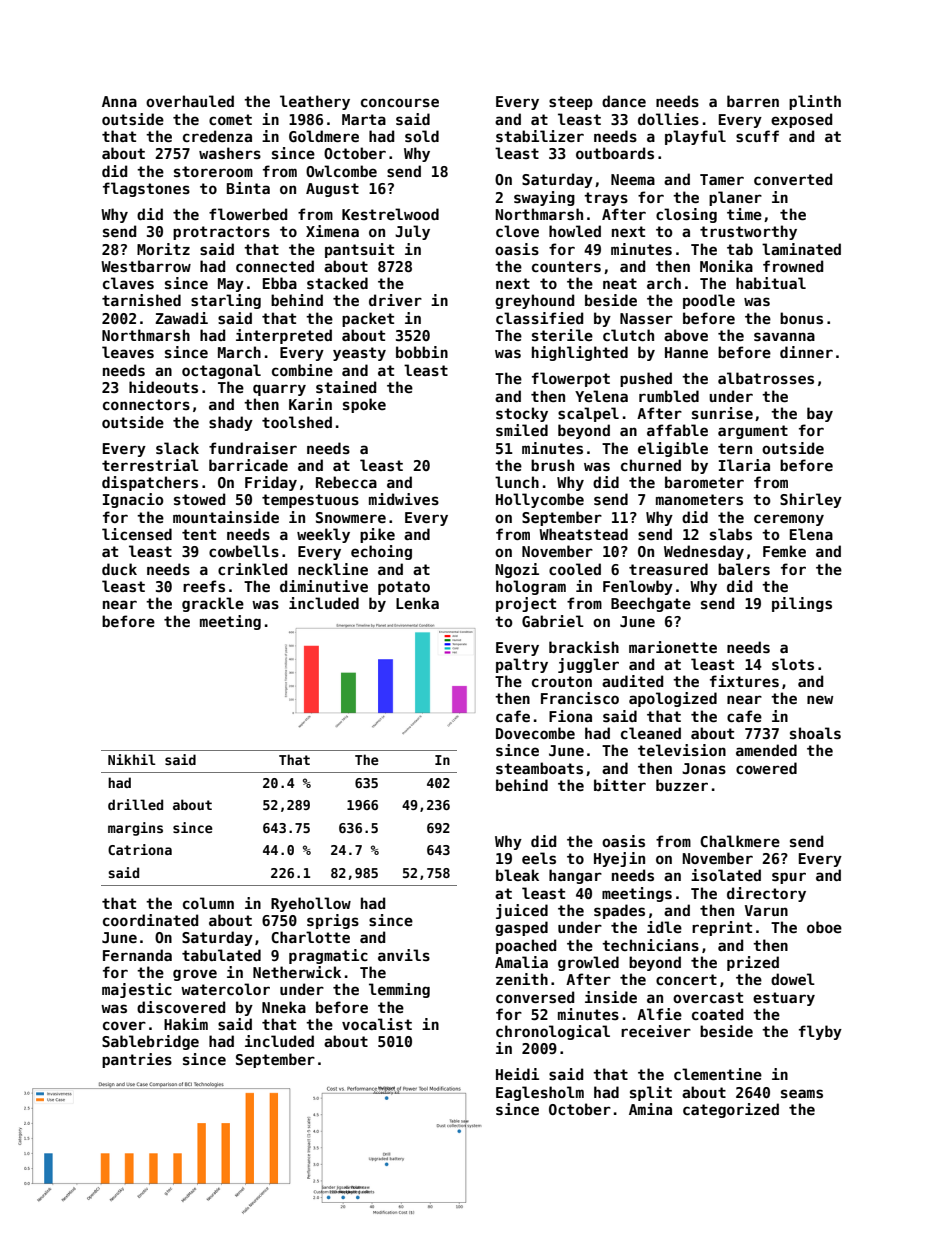 This page has width=952, height=1233. Describe the element at coordinates (624, 101) in the page. I see `dance` at that location.
